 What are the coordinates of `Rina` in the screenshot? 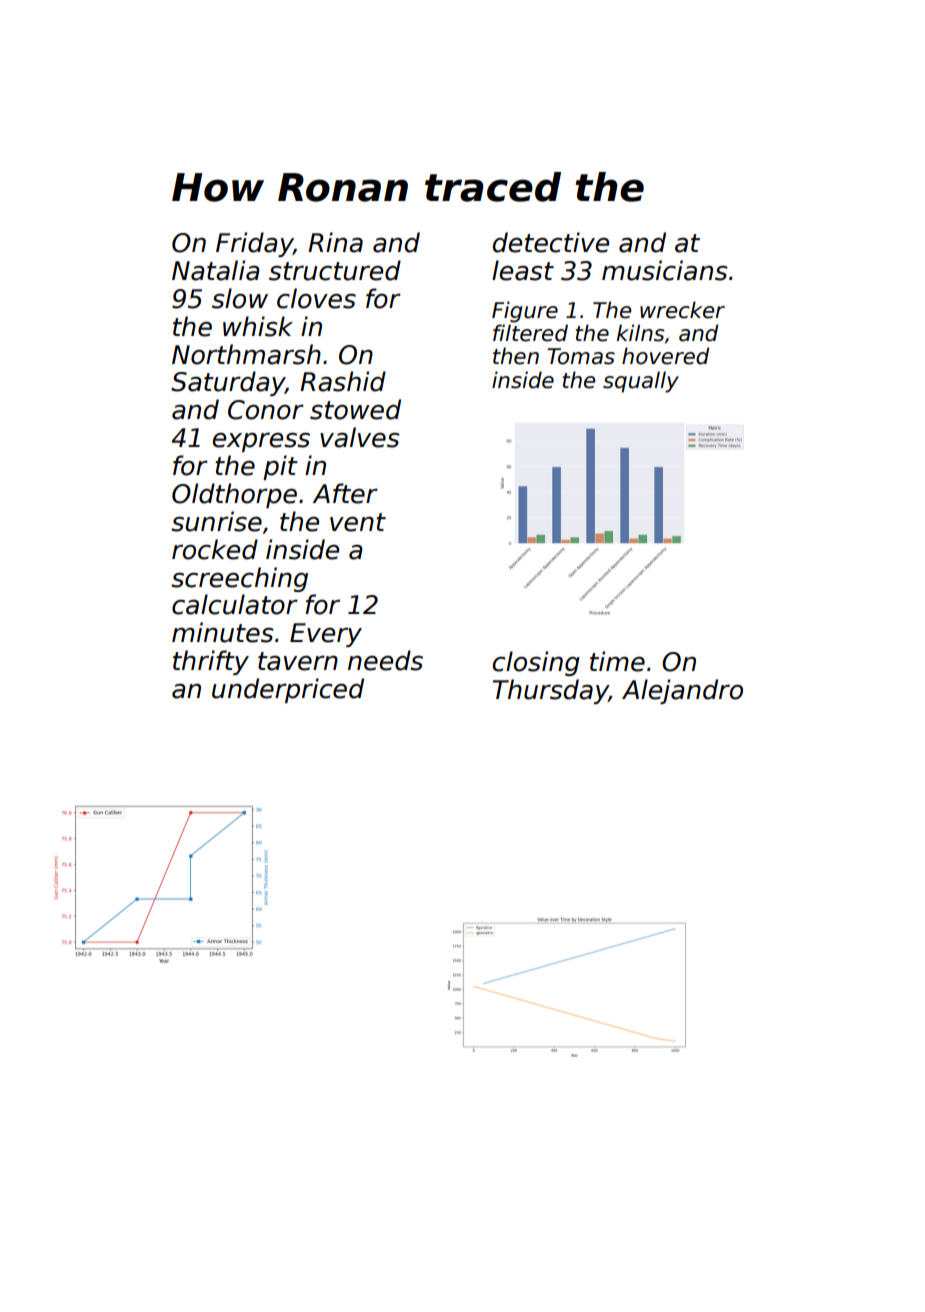 It's located at (335, 242).
